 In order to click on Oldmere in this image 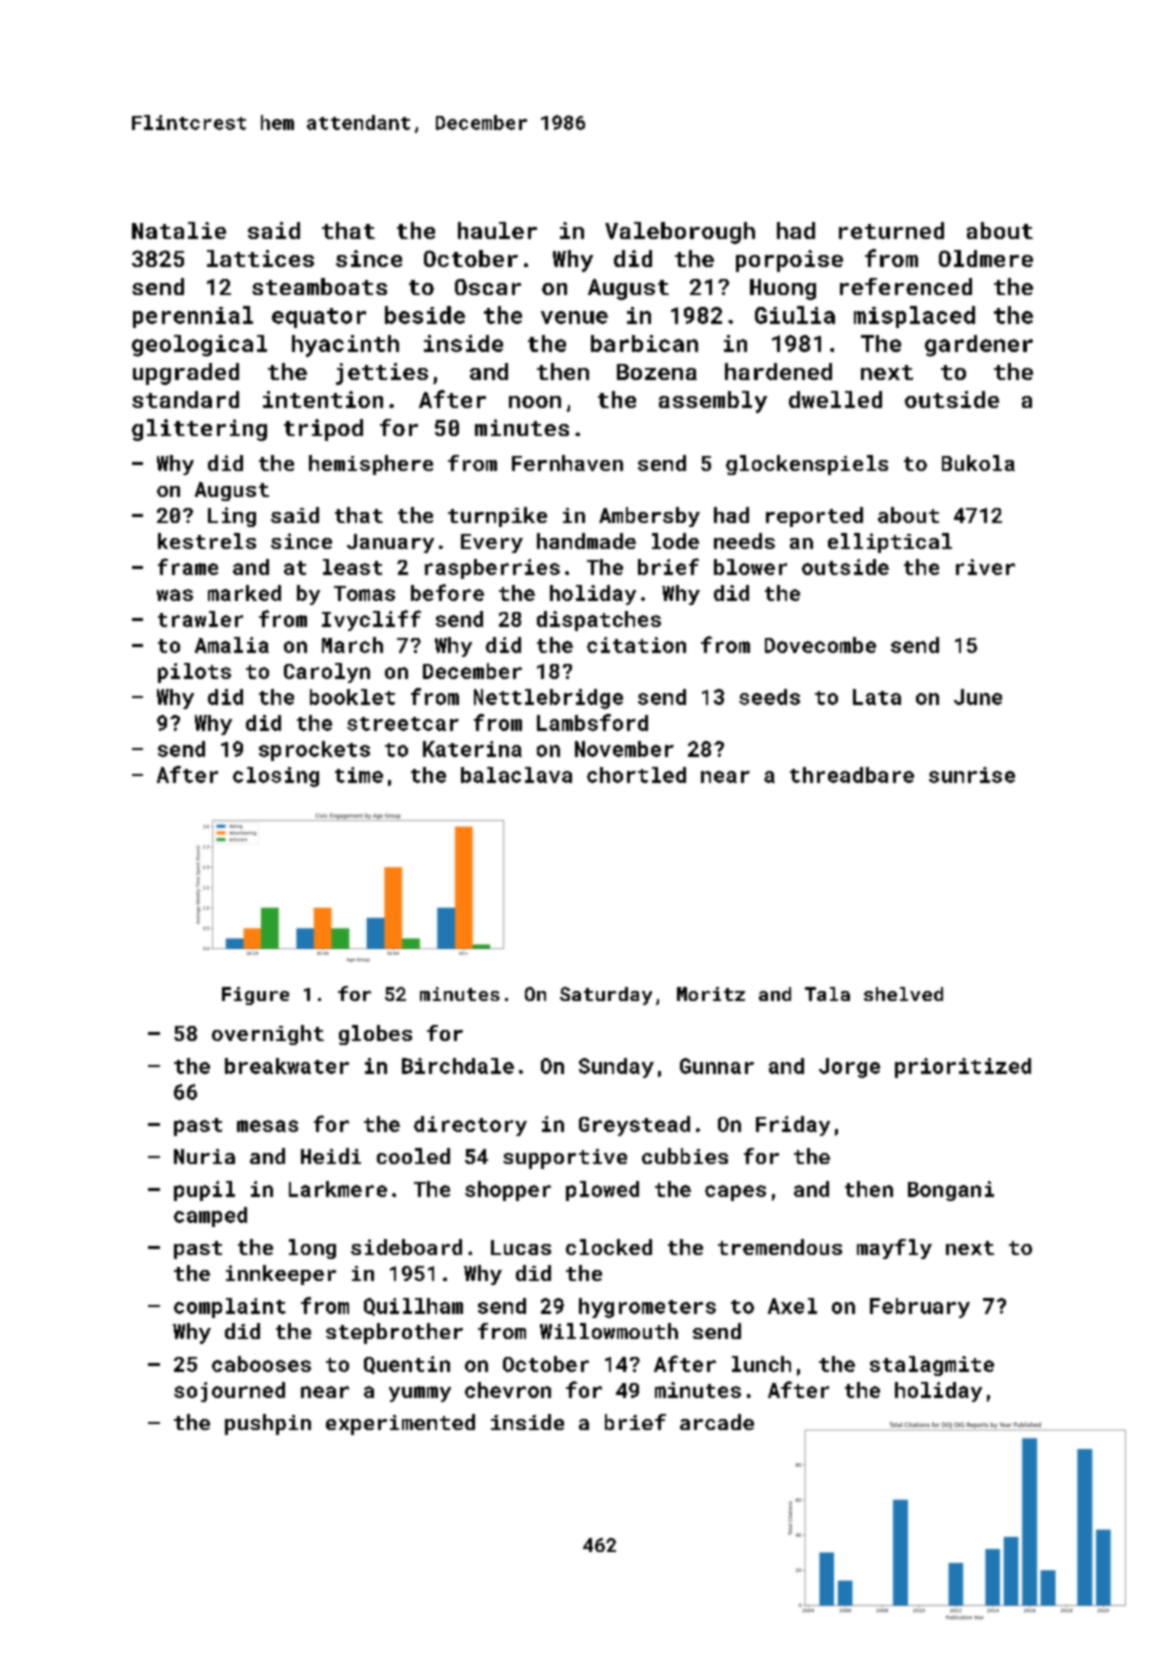, I will do `click(986, 258)`.
